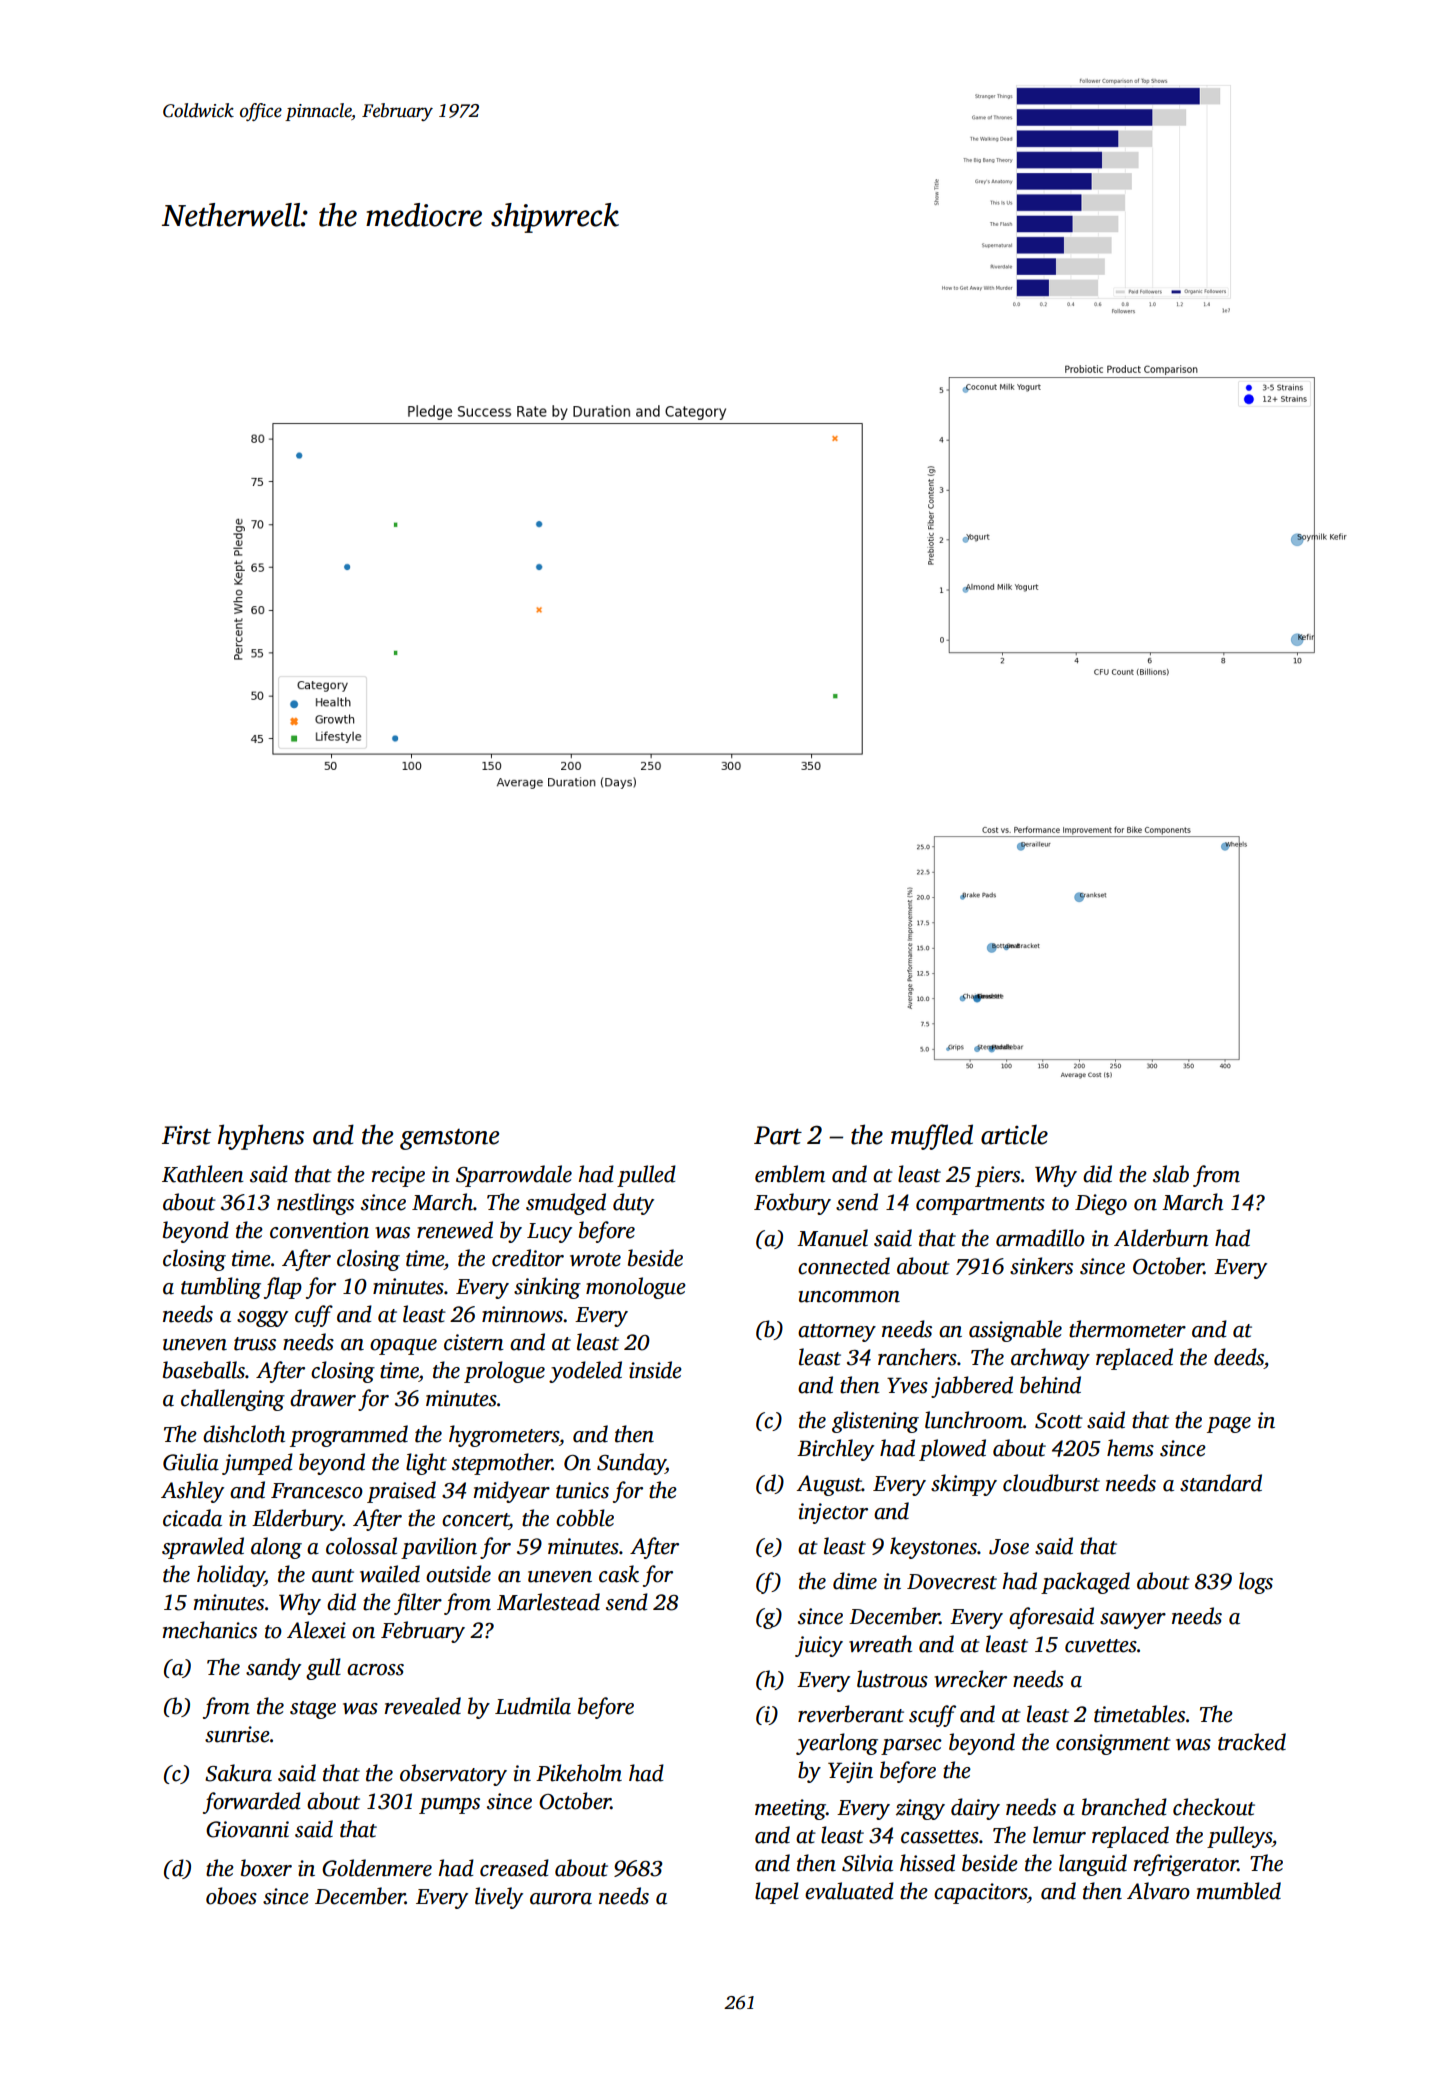 The height and width of the screenshot is (2100, 1450). Describe the element at coordinates (844, 1266) in the screenshot. I see `connected` at that location.
